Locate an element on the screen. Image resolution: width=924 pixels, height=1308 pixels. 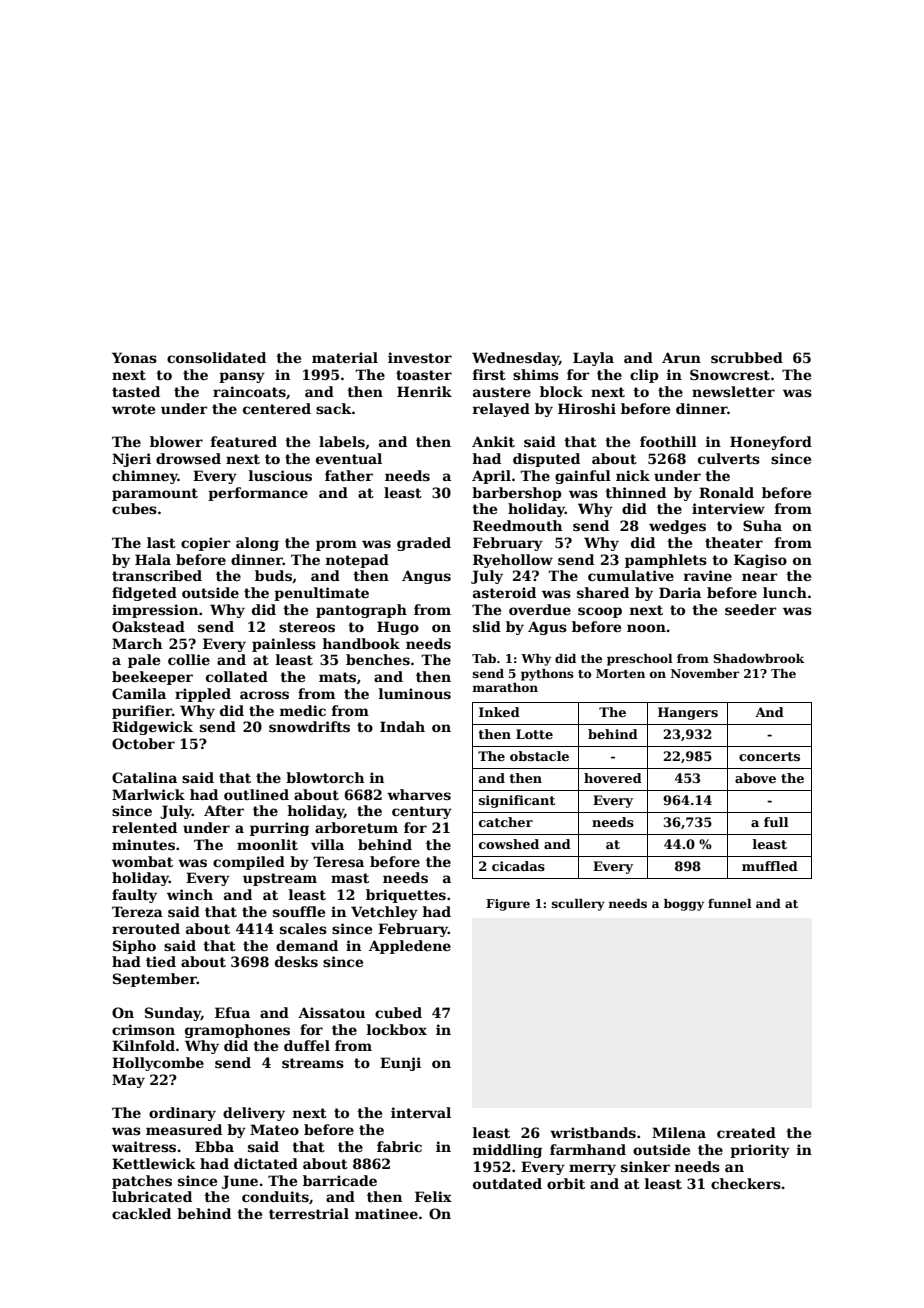
preschool is located at coordinates (640, 660).
